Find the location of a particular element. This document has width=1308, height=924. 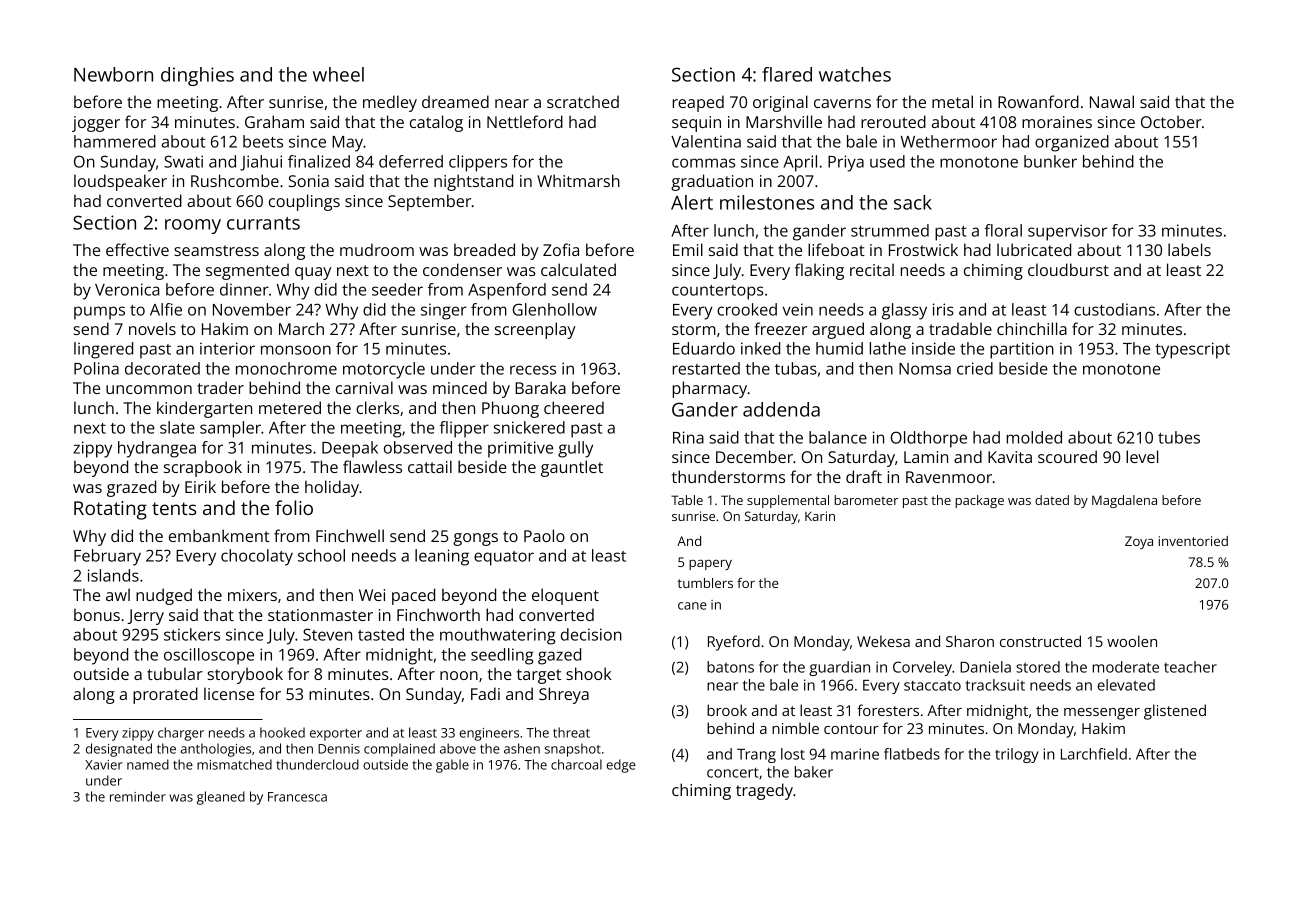

gable is located at coordinates (452, 766).
